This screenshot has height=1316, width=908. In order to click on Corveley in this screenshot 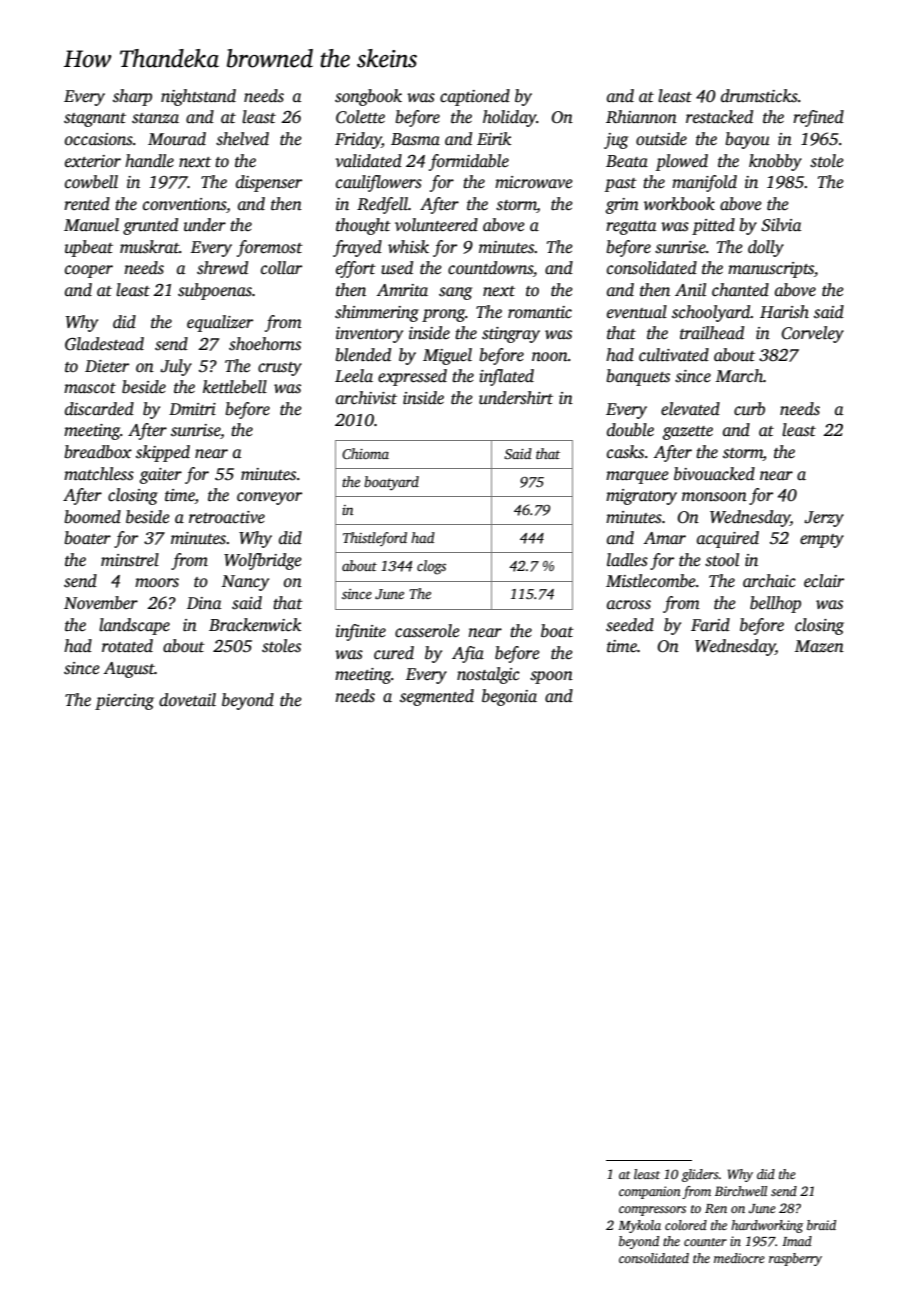, I will do `click(813, 334)`.
